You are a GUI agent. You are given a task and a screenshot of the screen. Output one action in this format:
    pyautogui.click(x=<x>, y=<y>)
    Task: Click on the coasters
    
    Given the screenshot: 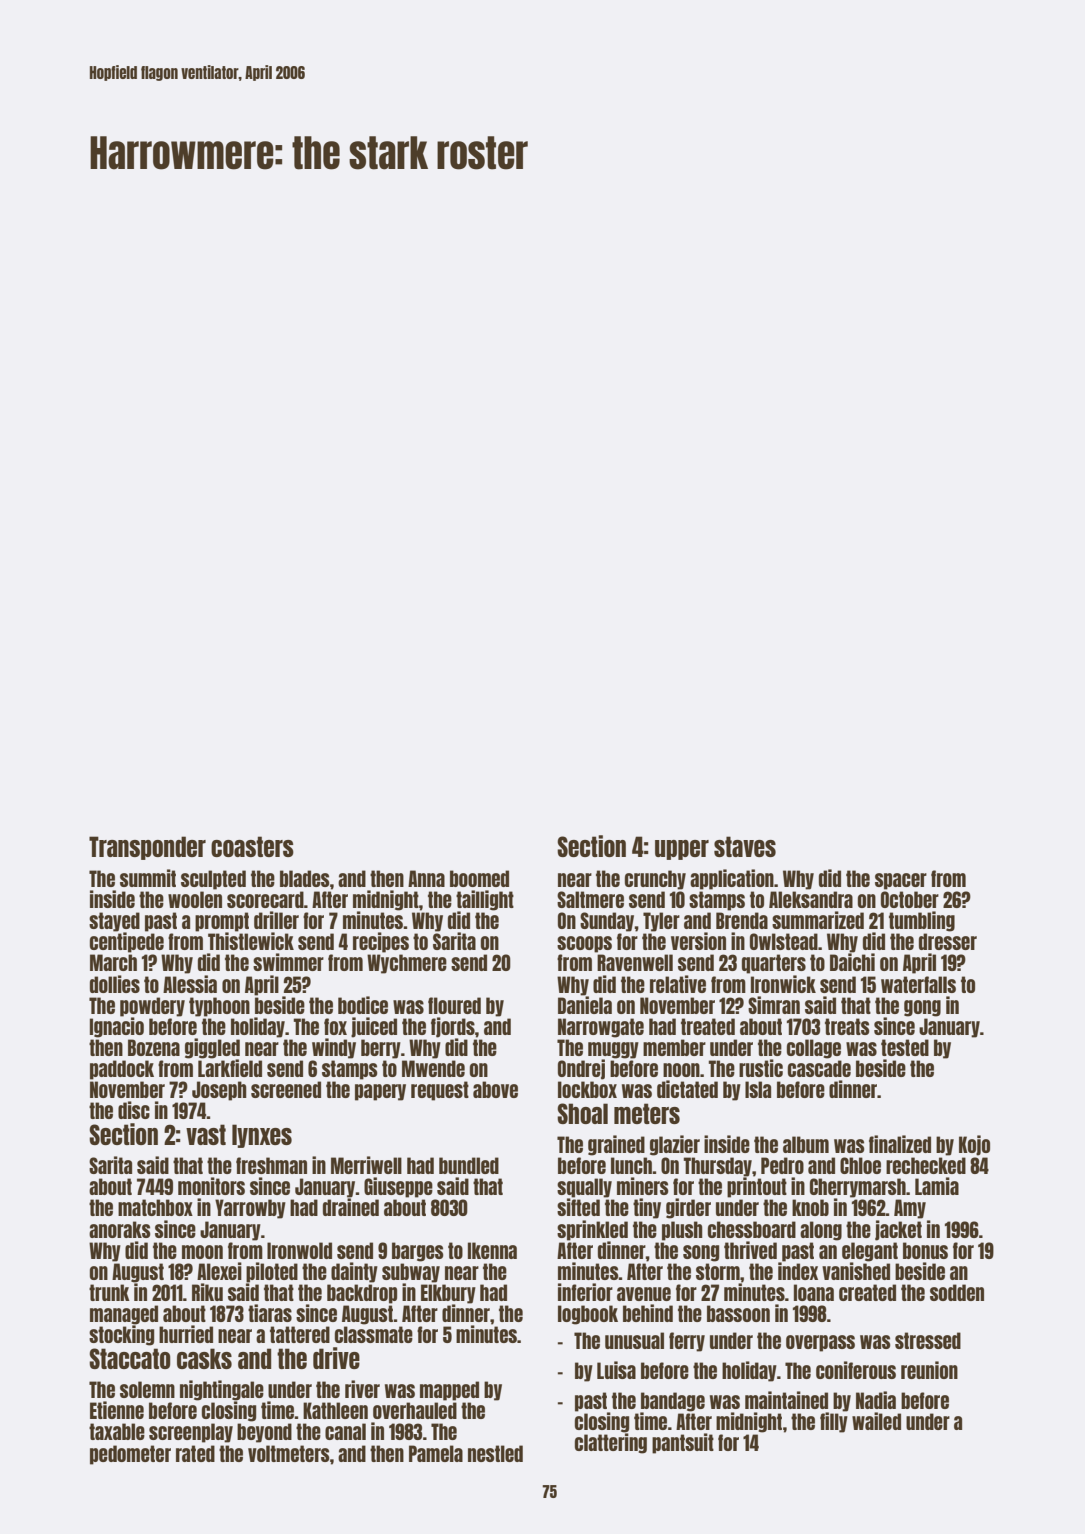 What is the action you would take?
    pyautogui.click(x=252, y=846)
